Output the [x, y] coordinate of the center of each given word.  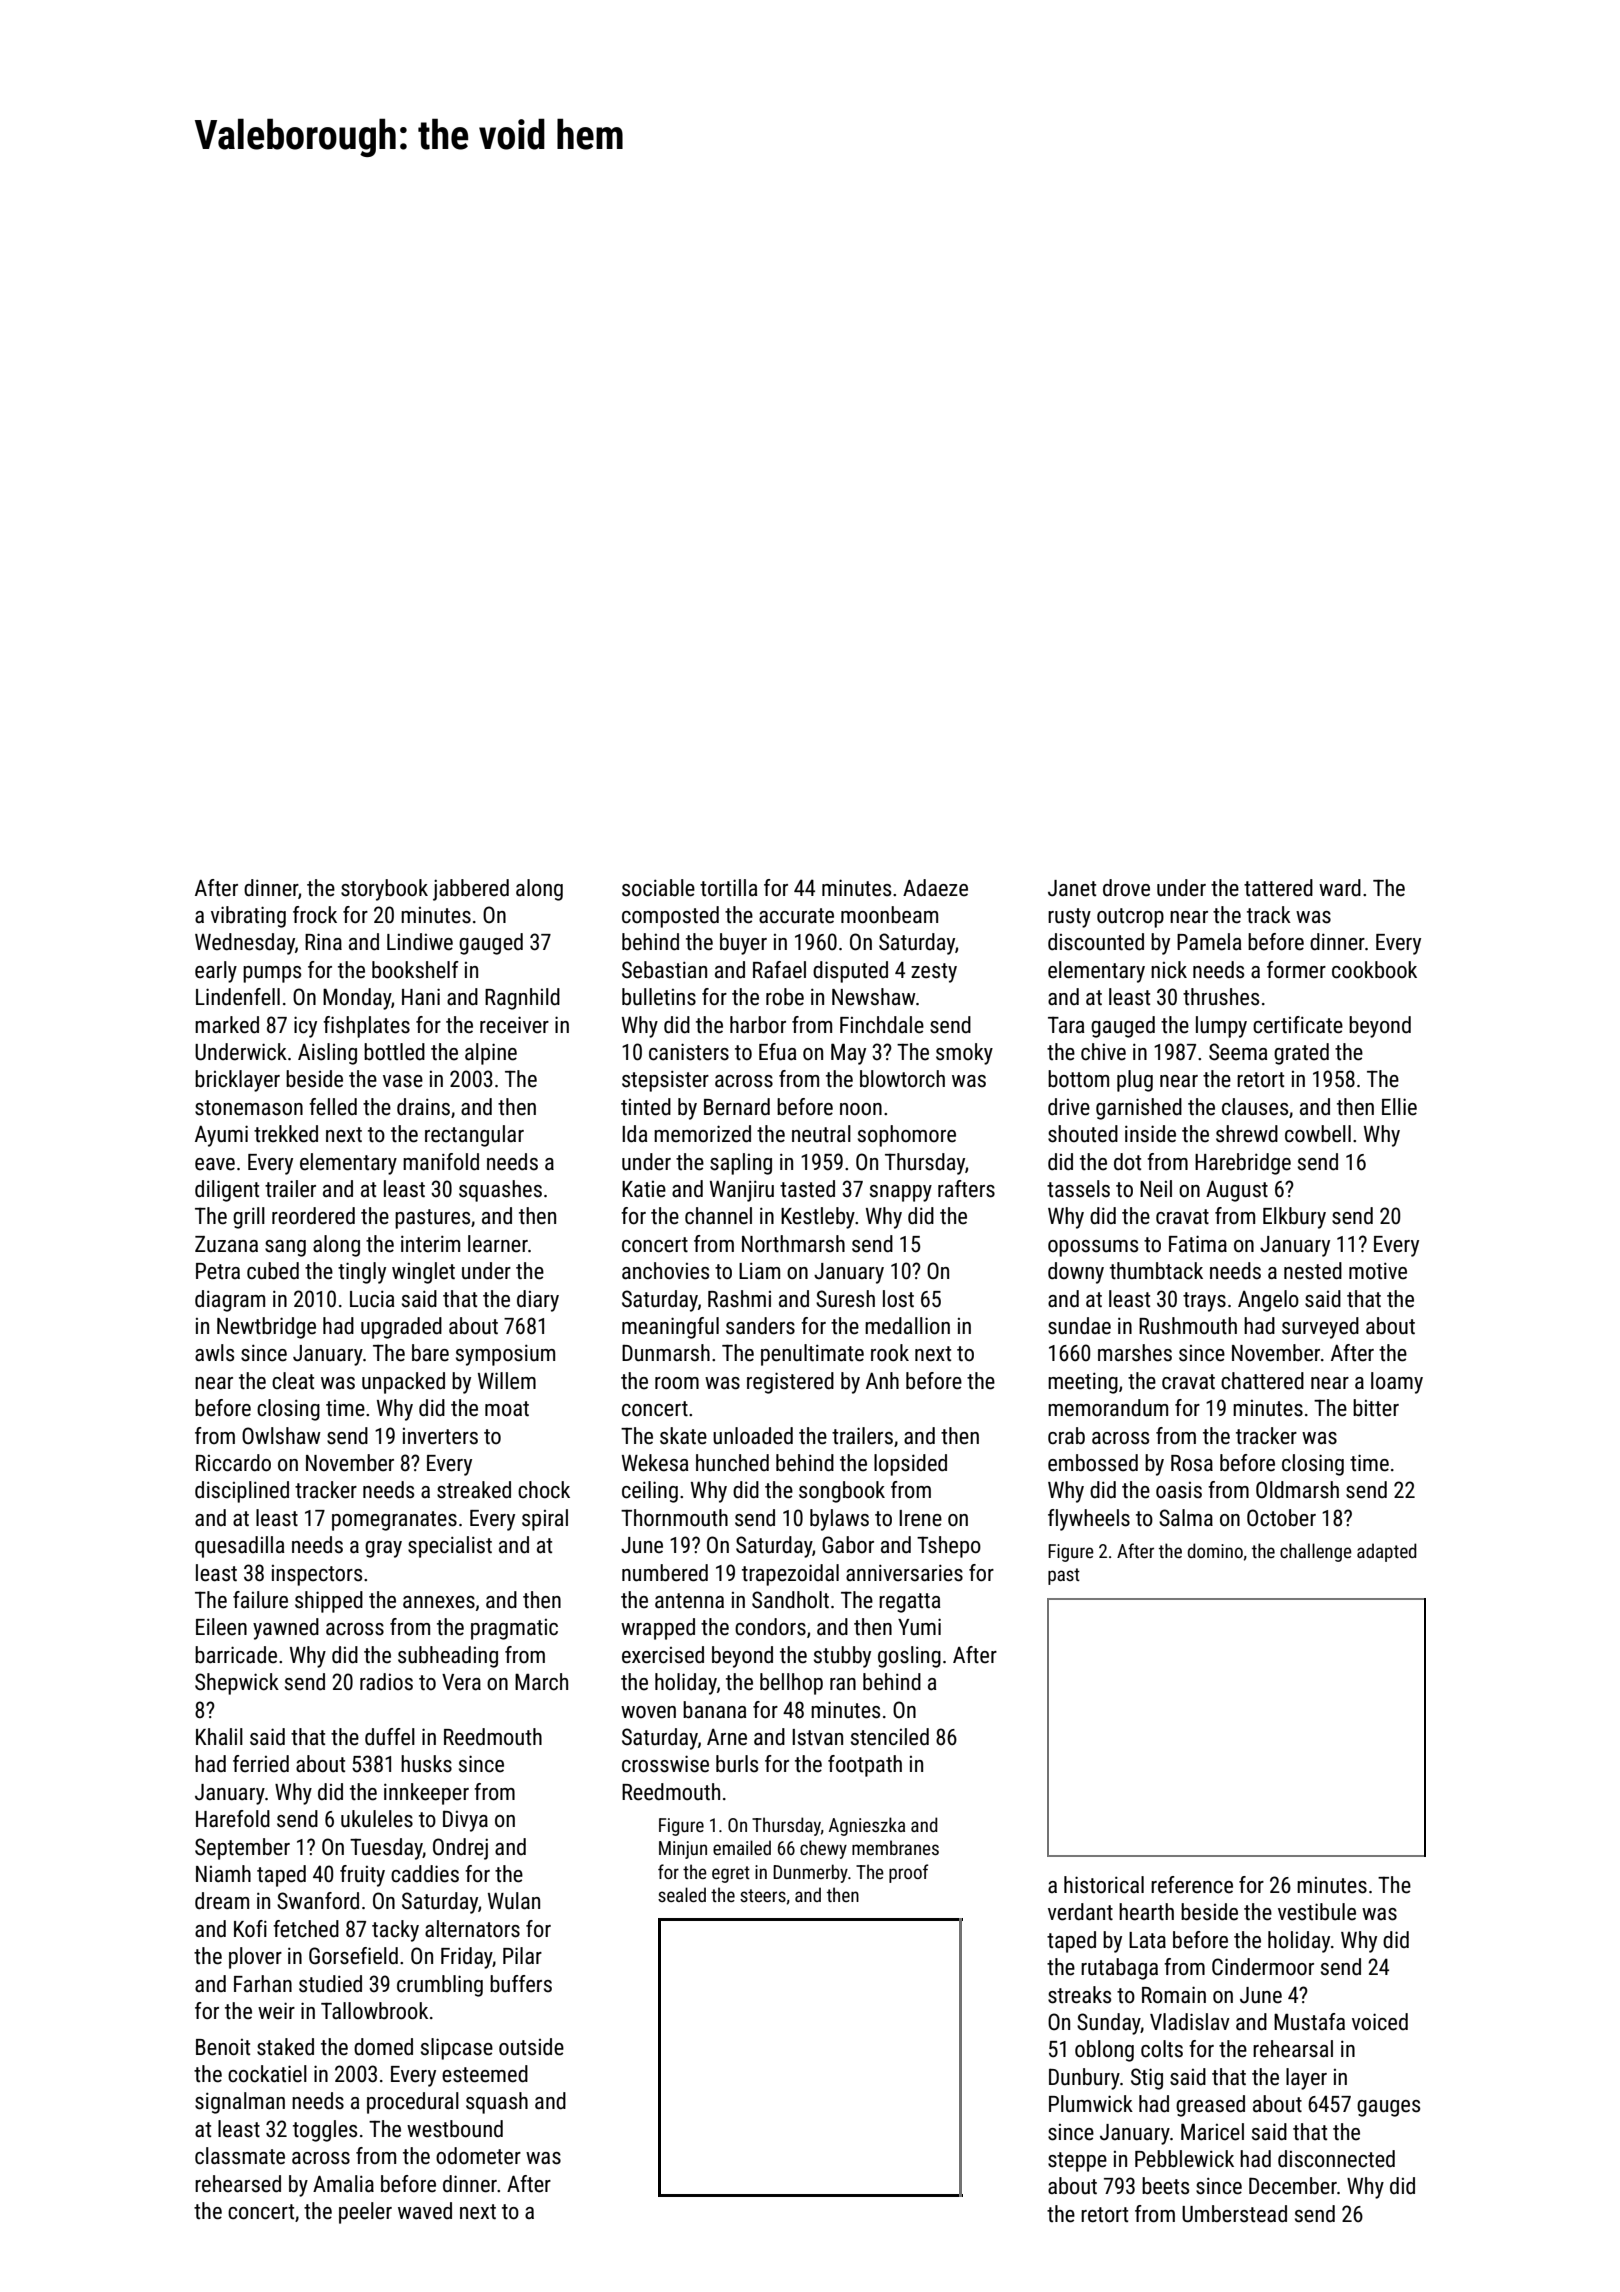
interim [430, 1244]
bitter [1376, 1408]
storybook [384, 890]
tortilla [729, 888]
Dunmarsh [666, 1353]
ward [1340, 888]
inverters [440, 1436]
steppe [1077, 2162]
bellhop [791, 1684]
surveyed [1320, 1328]
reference [1192, 1885]
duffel [390, 1737]
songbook [842, 1492]
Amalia [343, 2184]
